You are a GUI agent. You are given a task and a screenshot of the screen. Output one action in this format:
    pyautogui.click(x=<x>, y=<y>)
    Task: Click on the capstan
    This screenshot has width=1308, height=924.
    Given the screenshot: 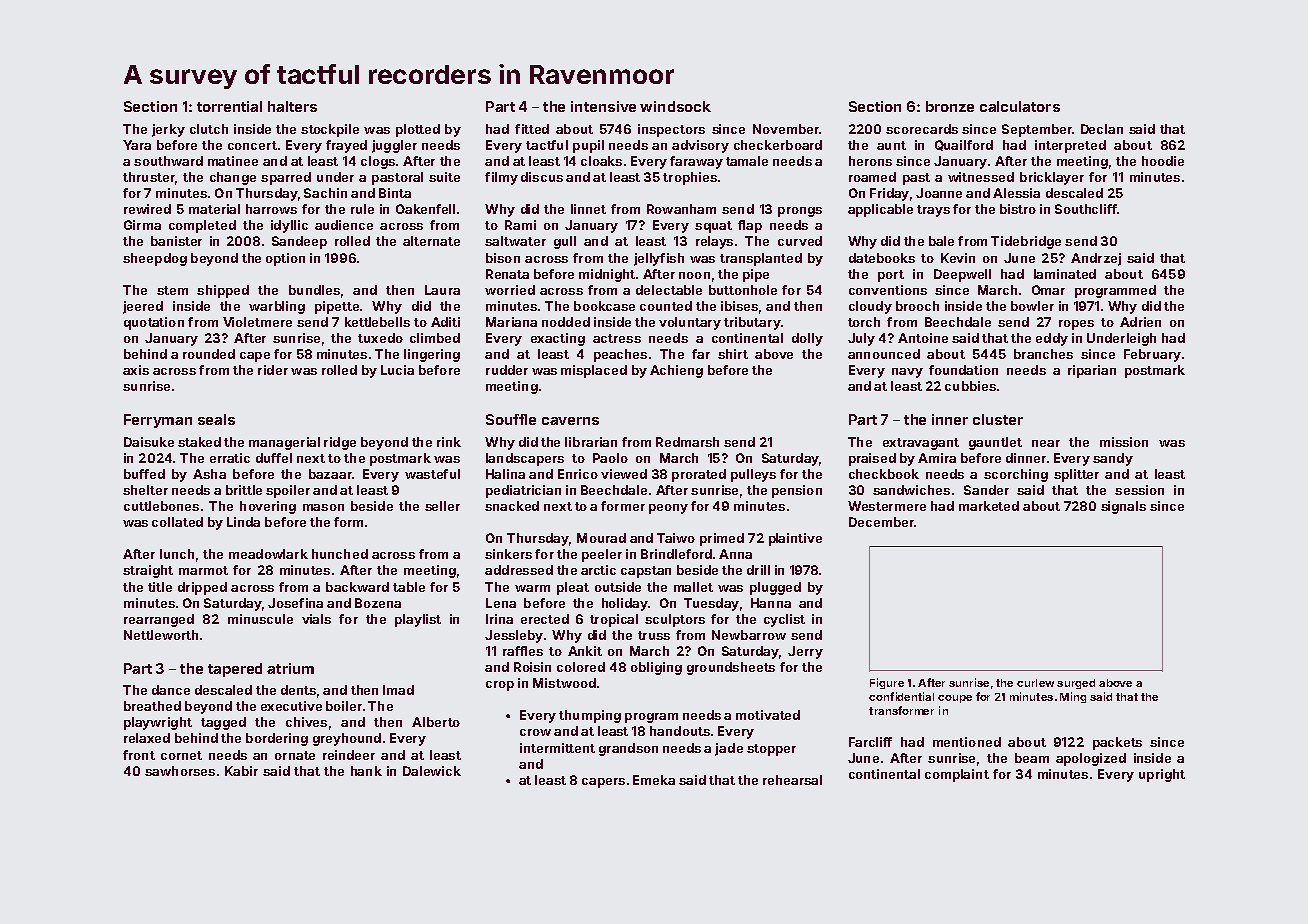 What is the action you would take?
    pyautogui.click(x=646, y=572)
